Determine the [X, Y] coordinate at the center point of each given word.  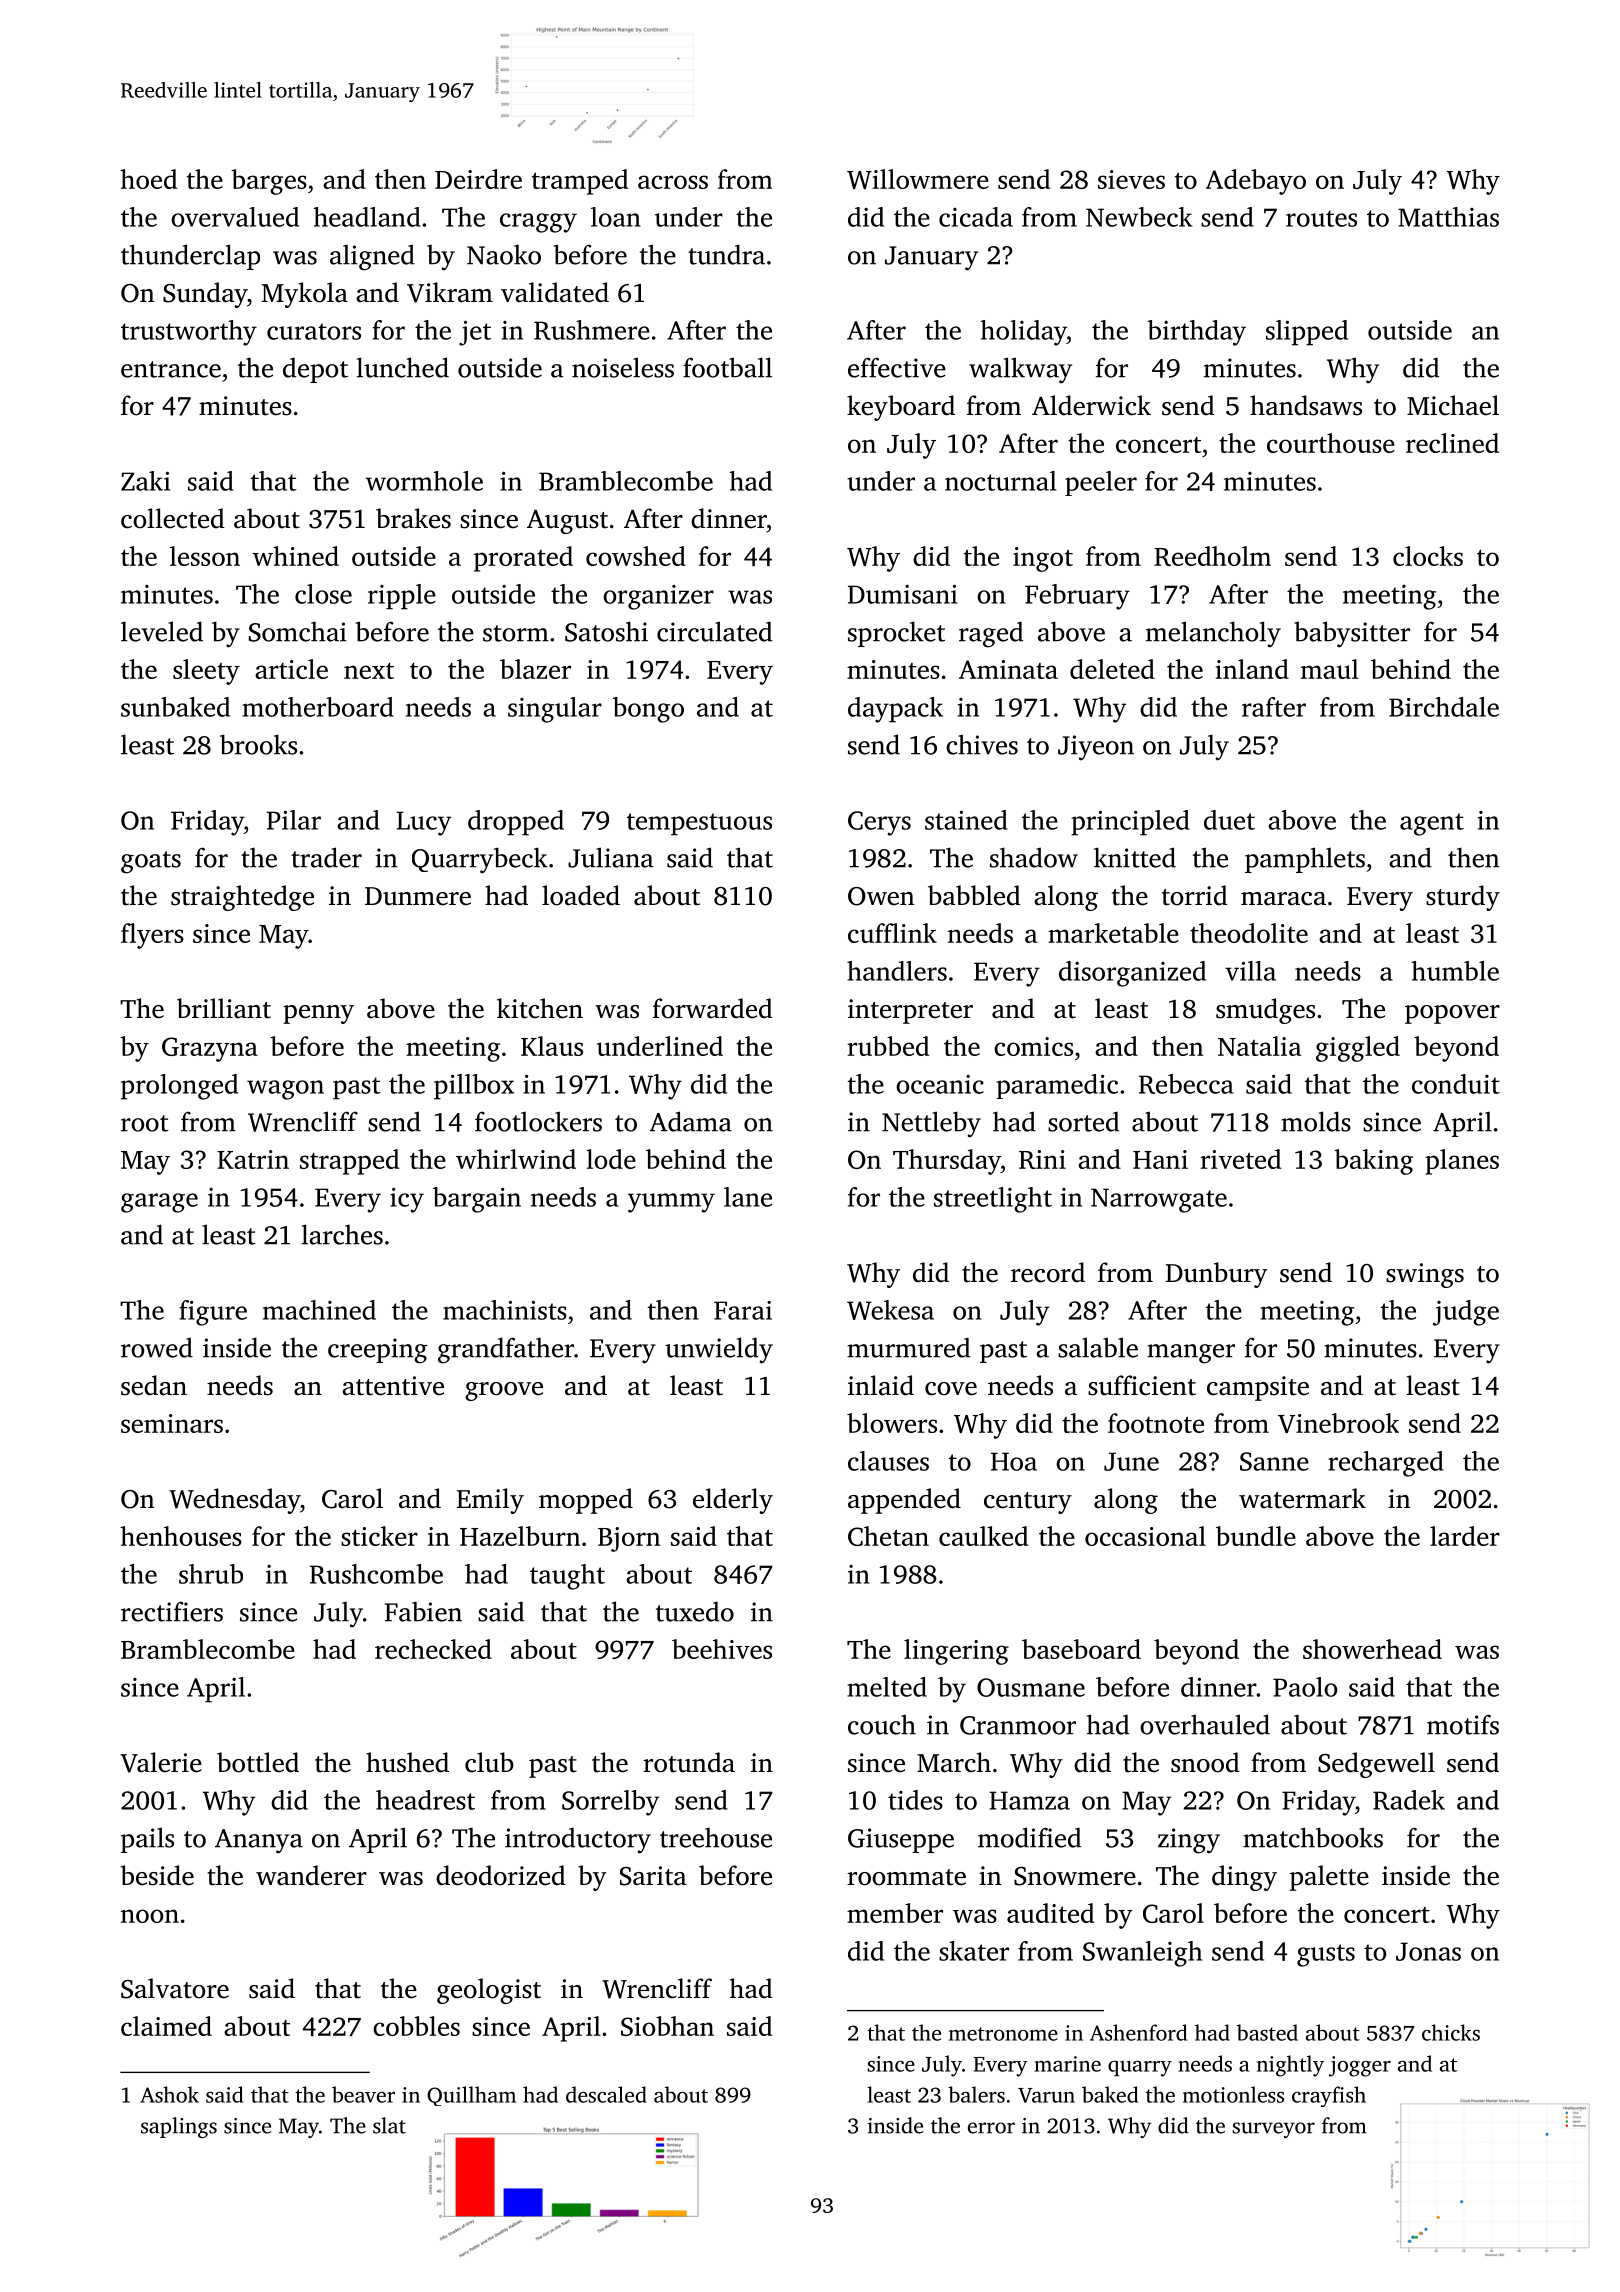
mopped [586, 1501]
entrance [171, 369]
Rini [1042, 1159]
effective [897, 367]
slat [389, 2125]
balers [976, 2094]
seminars [172, 1423]
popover [1452, 1014]
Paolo [1305, 1687]
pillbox [474, 1087]
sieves [1131, 179]
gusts [1326, 1955]
